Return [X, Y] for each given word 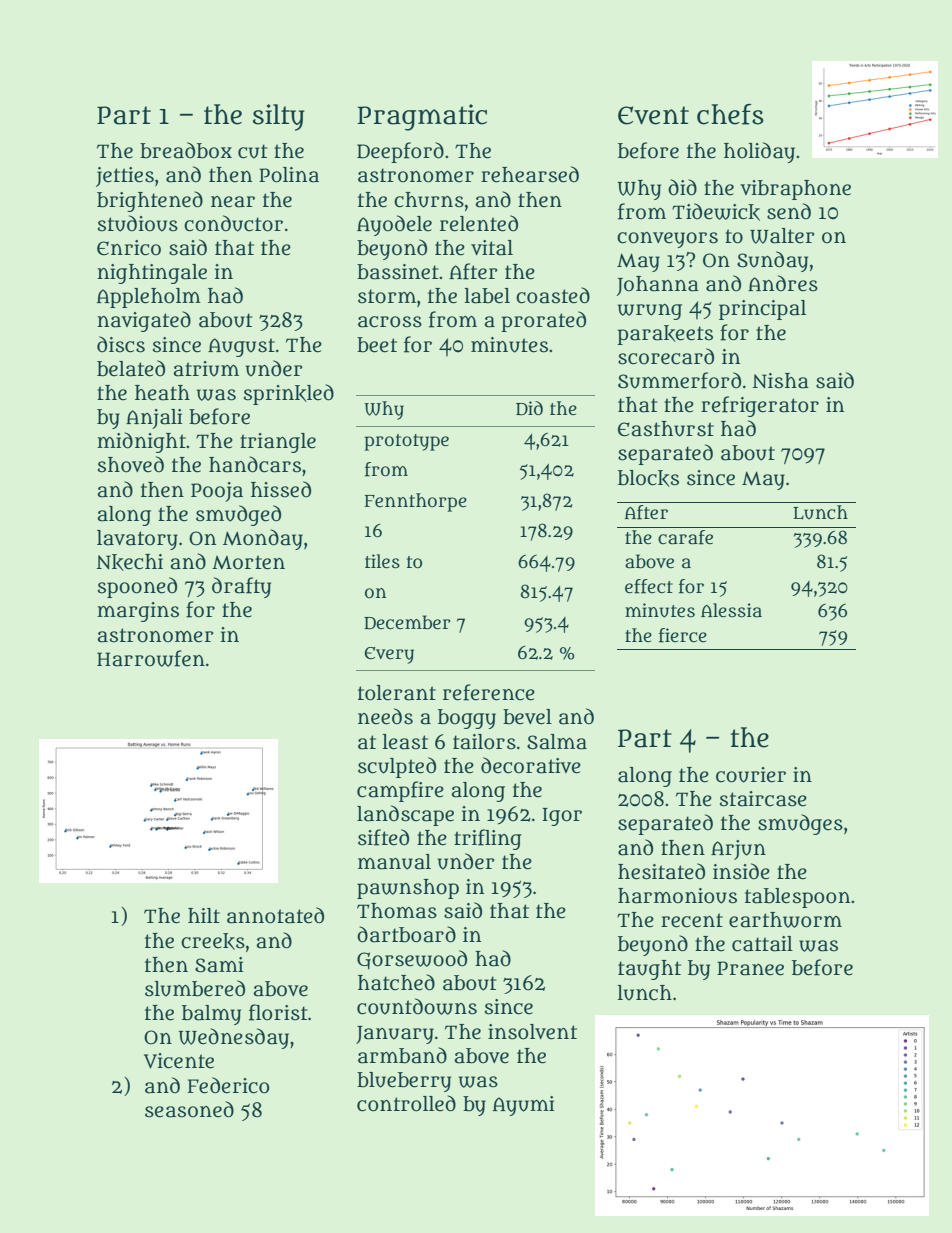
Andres [783, 283]
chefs [730, 114]
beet [377, 345]
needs [385, 716]
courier [751, 775]
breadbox [186, 150]
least [405, 742]
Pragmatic [422, 117]
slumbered [195, 988]
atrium [206, 369]
